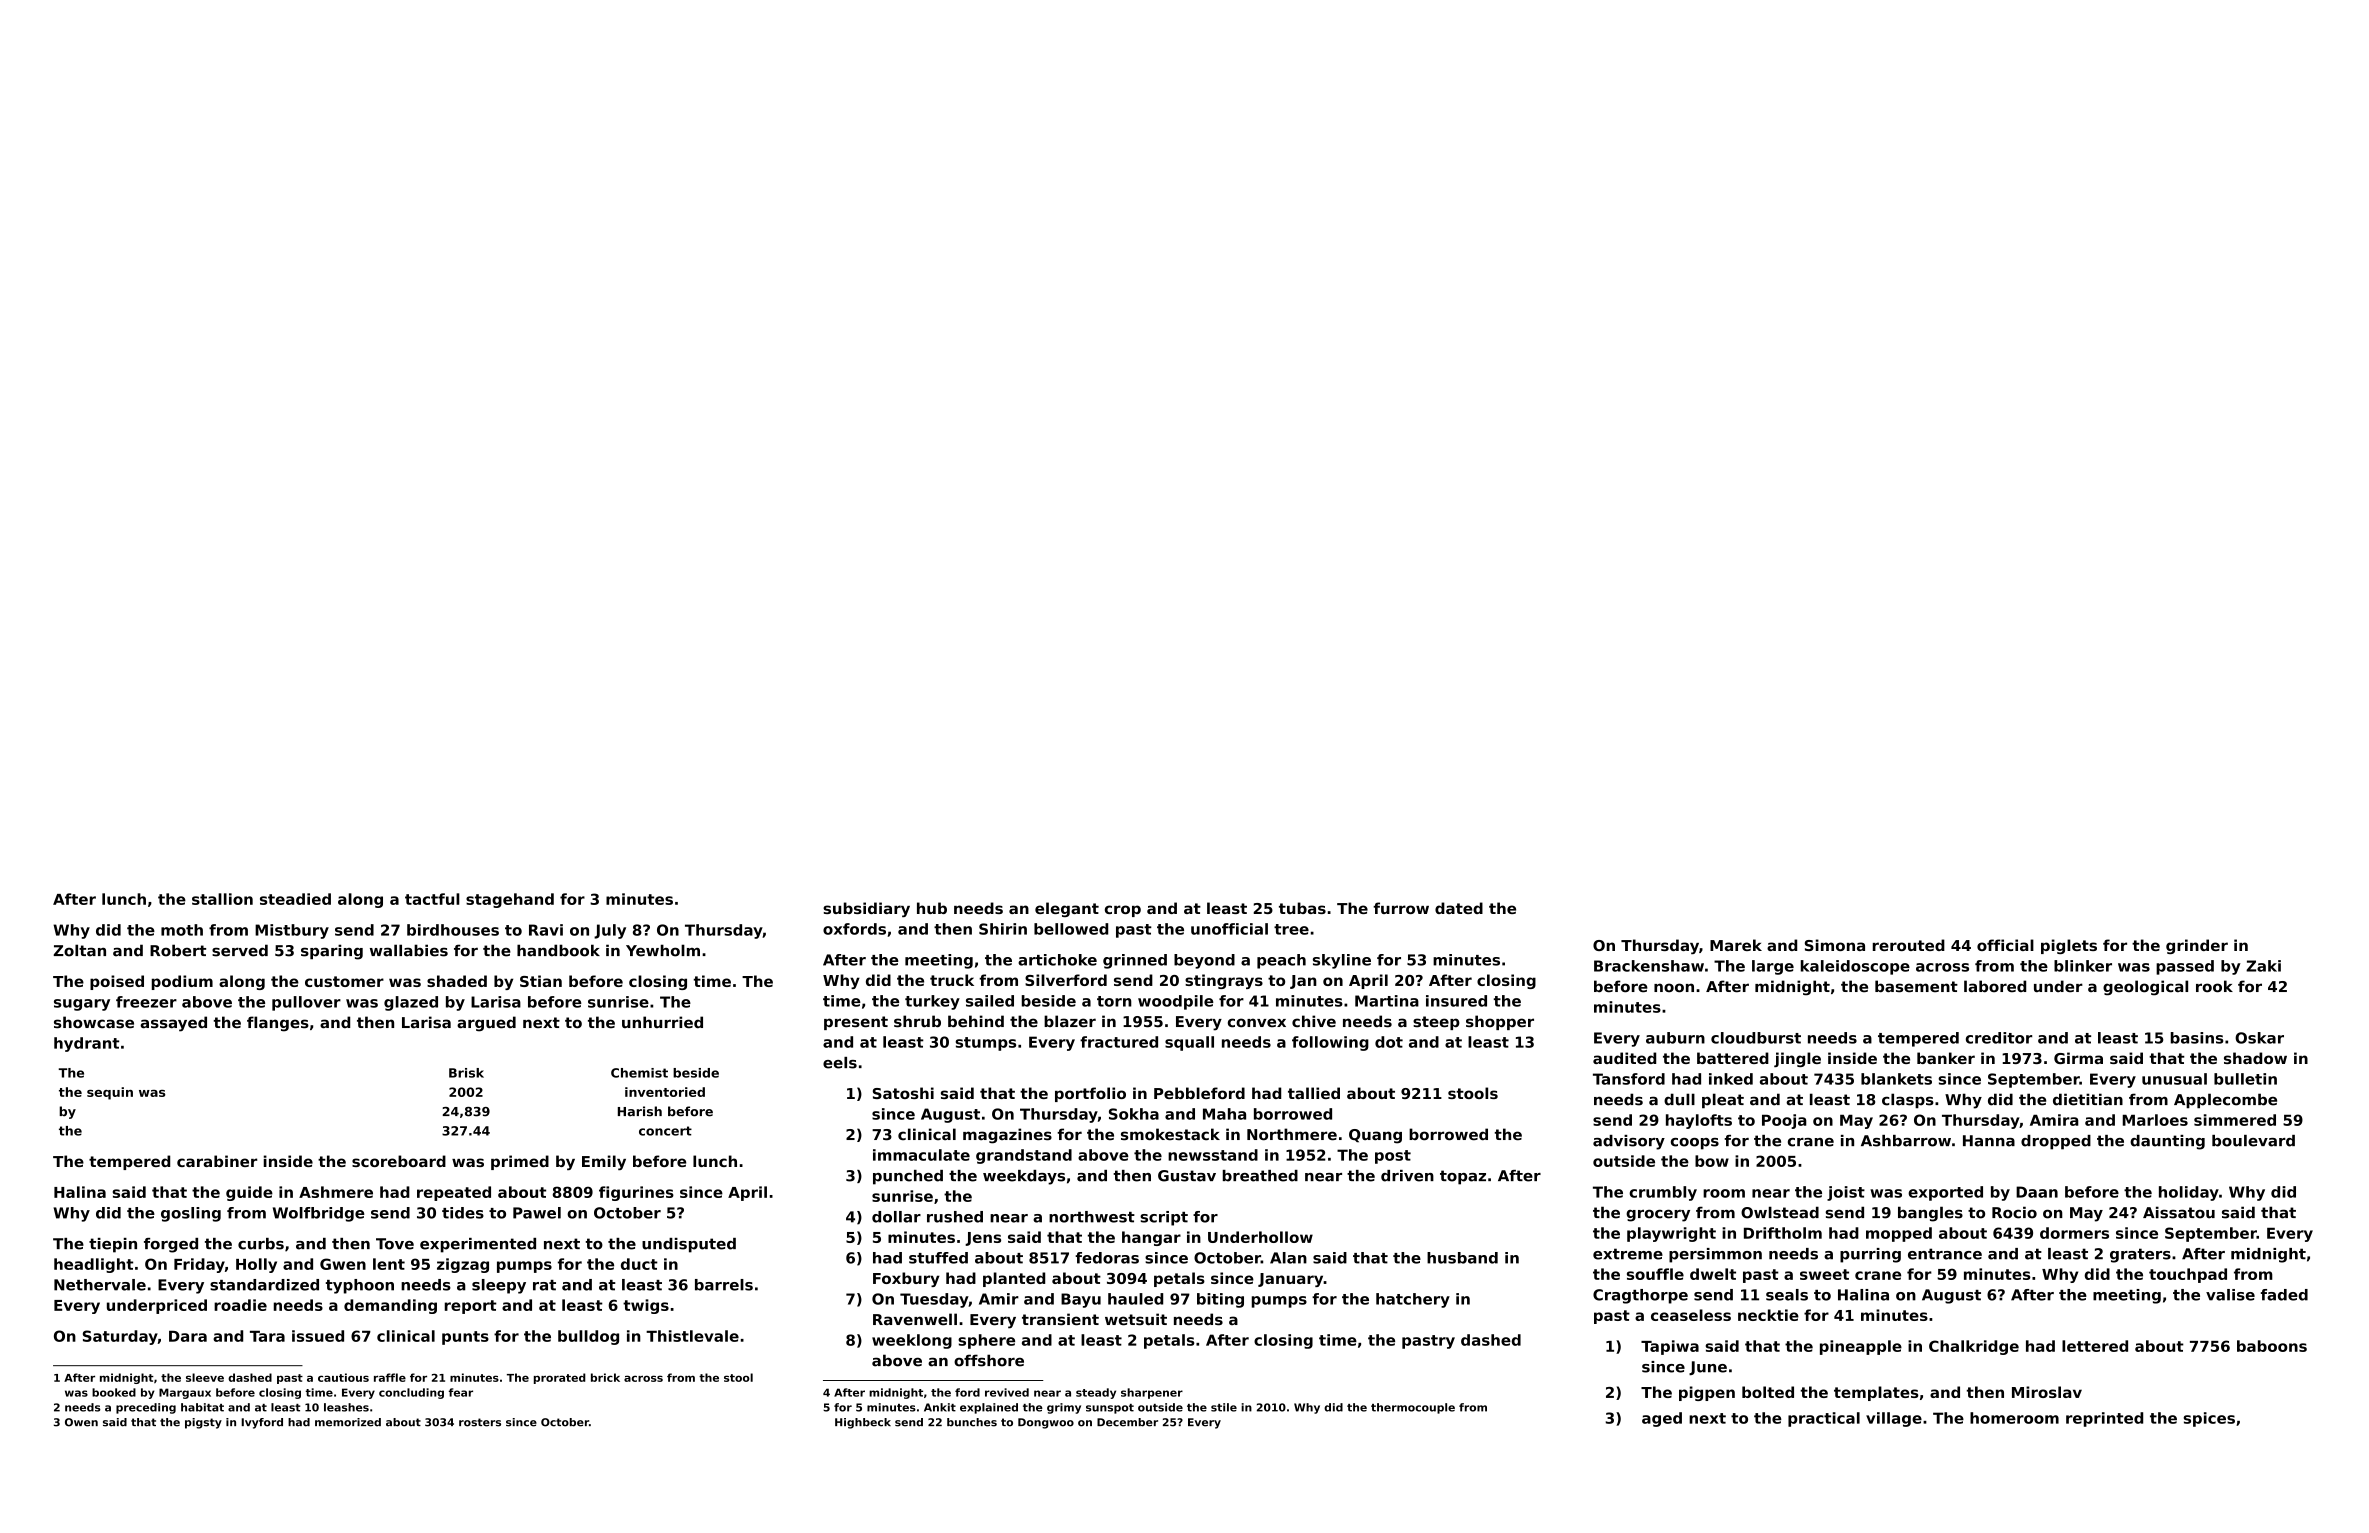 Image resolution: width=2369 pixels, height=1533 pixels. What do you see at coordinates (346, 1407) in the image?
I see `leashes` at bounding box center [346, 1407].
